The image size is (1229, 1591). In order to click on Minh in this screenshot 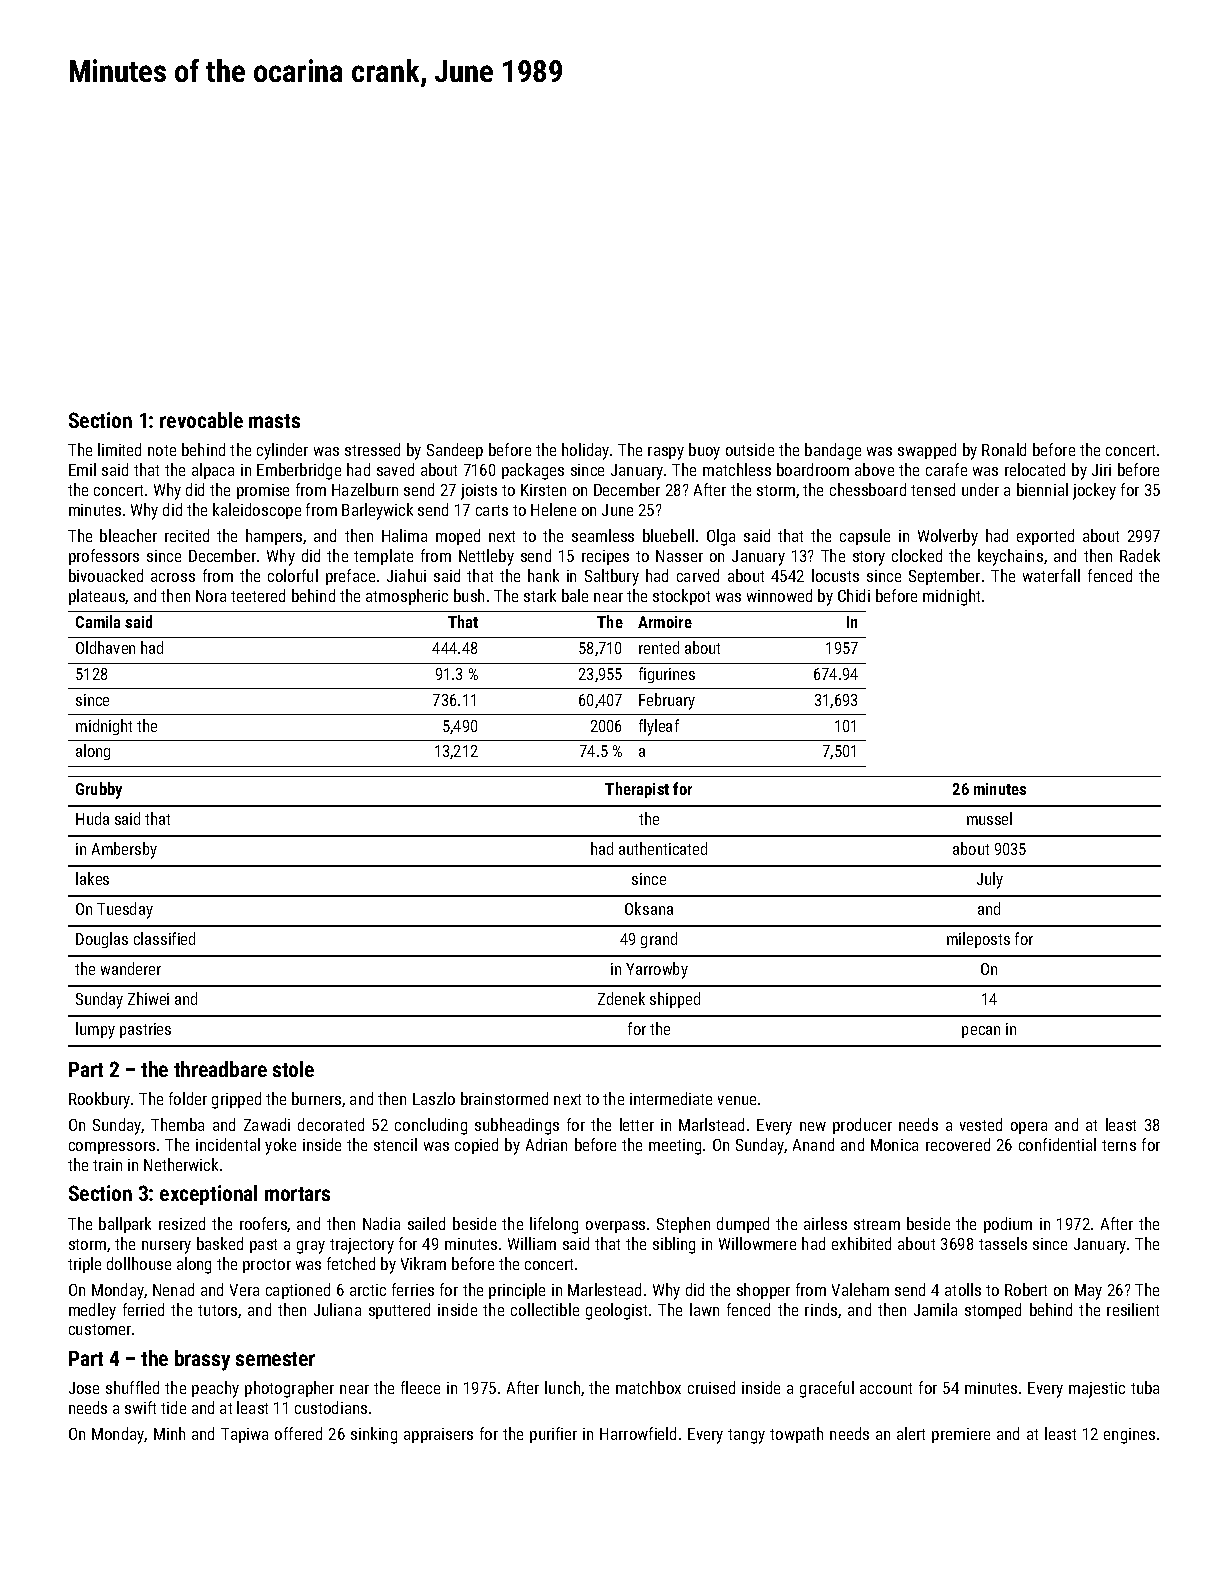, I will do `click(169, 1433)`.
